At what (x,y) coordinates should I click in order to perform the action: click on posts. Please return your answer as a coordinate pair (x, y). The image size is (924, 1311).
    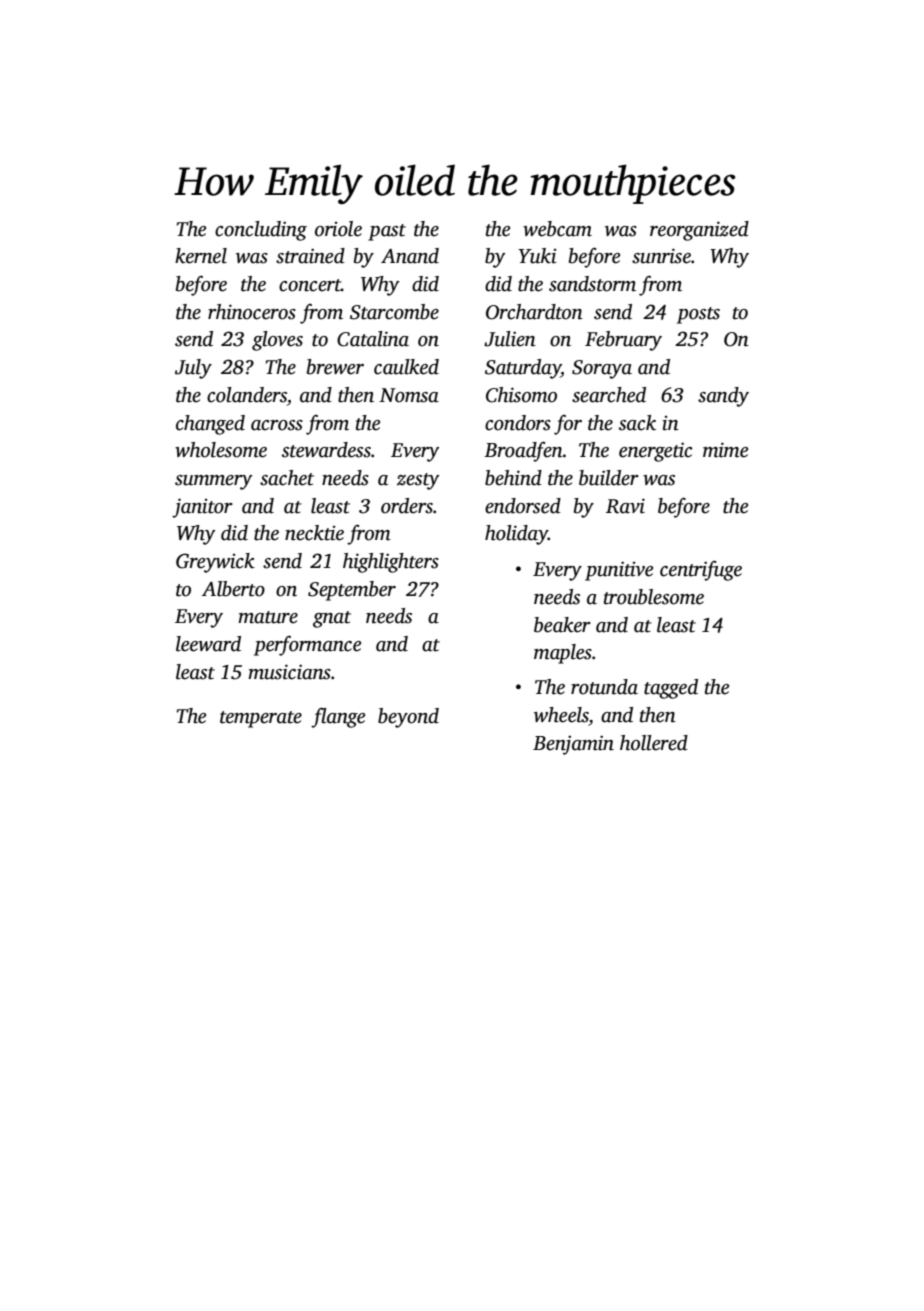
    Looking at the image, I should click on (698, 315).
